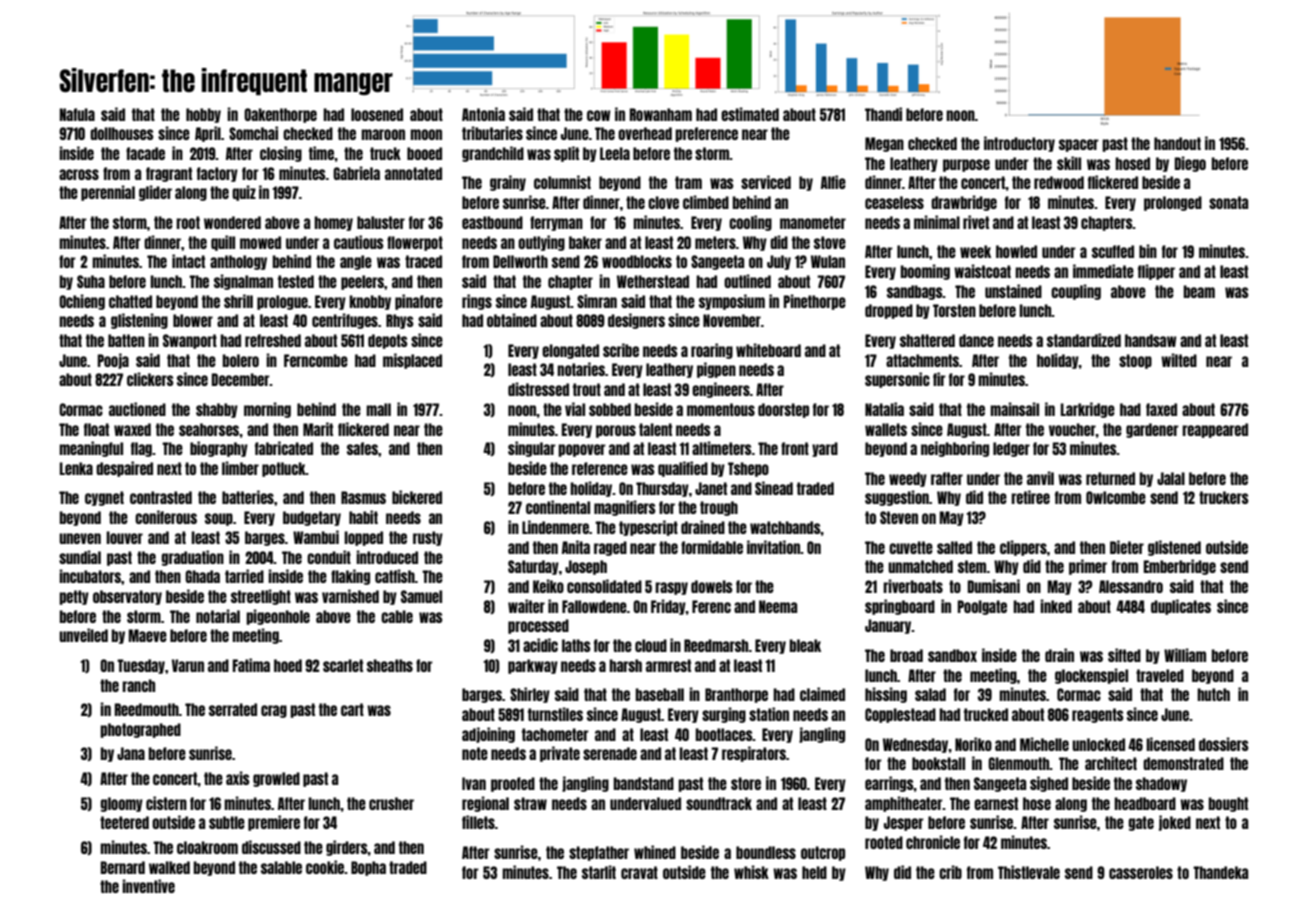 The height and width of the screenshot is (924, 1308). I want to click on pigeonhole, so click(278, 617).
